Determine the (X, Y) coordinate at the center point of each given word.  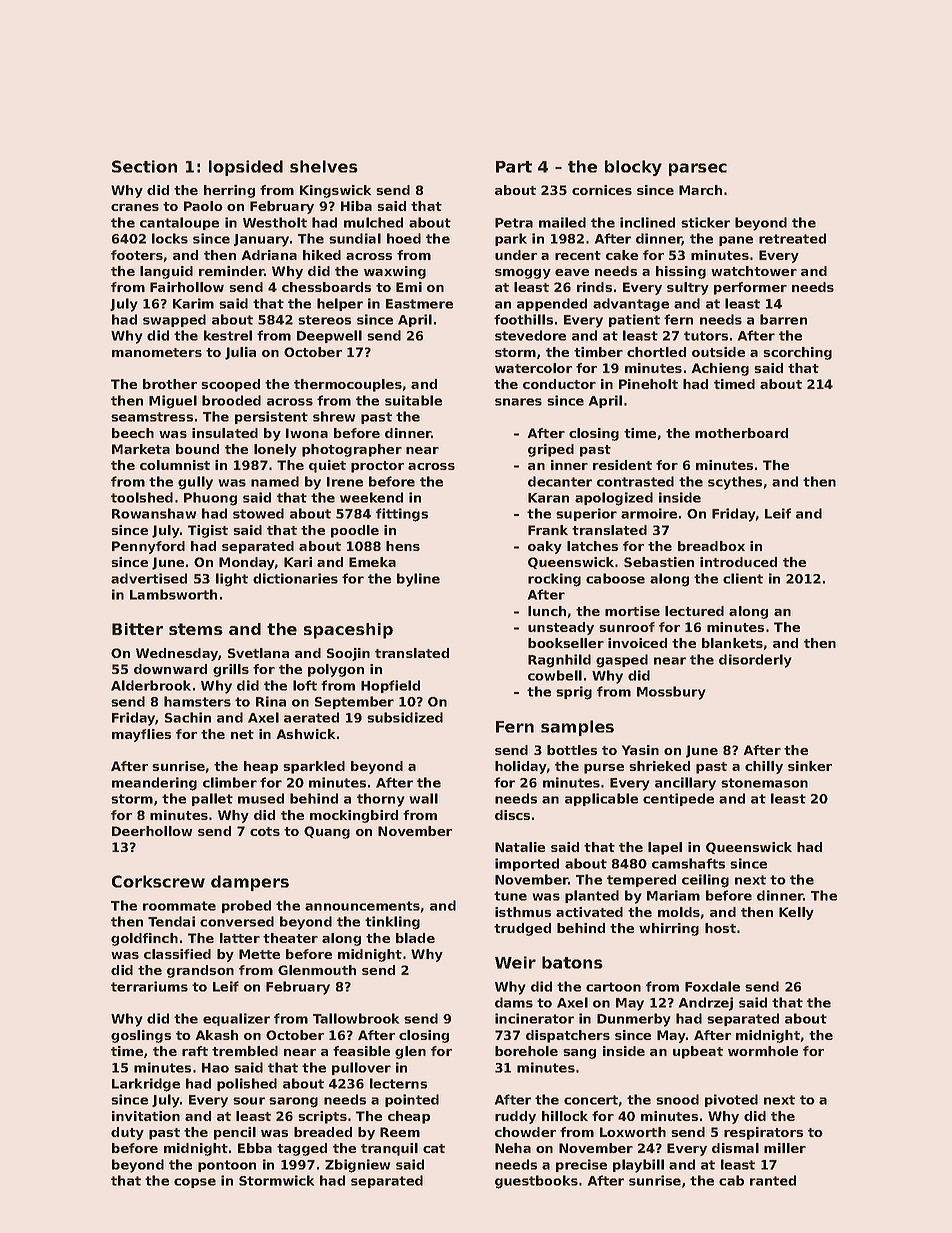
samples (577, 728)
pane (736, 241)
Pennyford (148, 547)
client (743, 578)
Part (514, 167)
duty (127, 1133)
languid (166, 272)
